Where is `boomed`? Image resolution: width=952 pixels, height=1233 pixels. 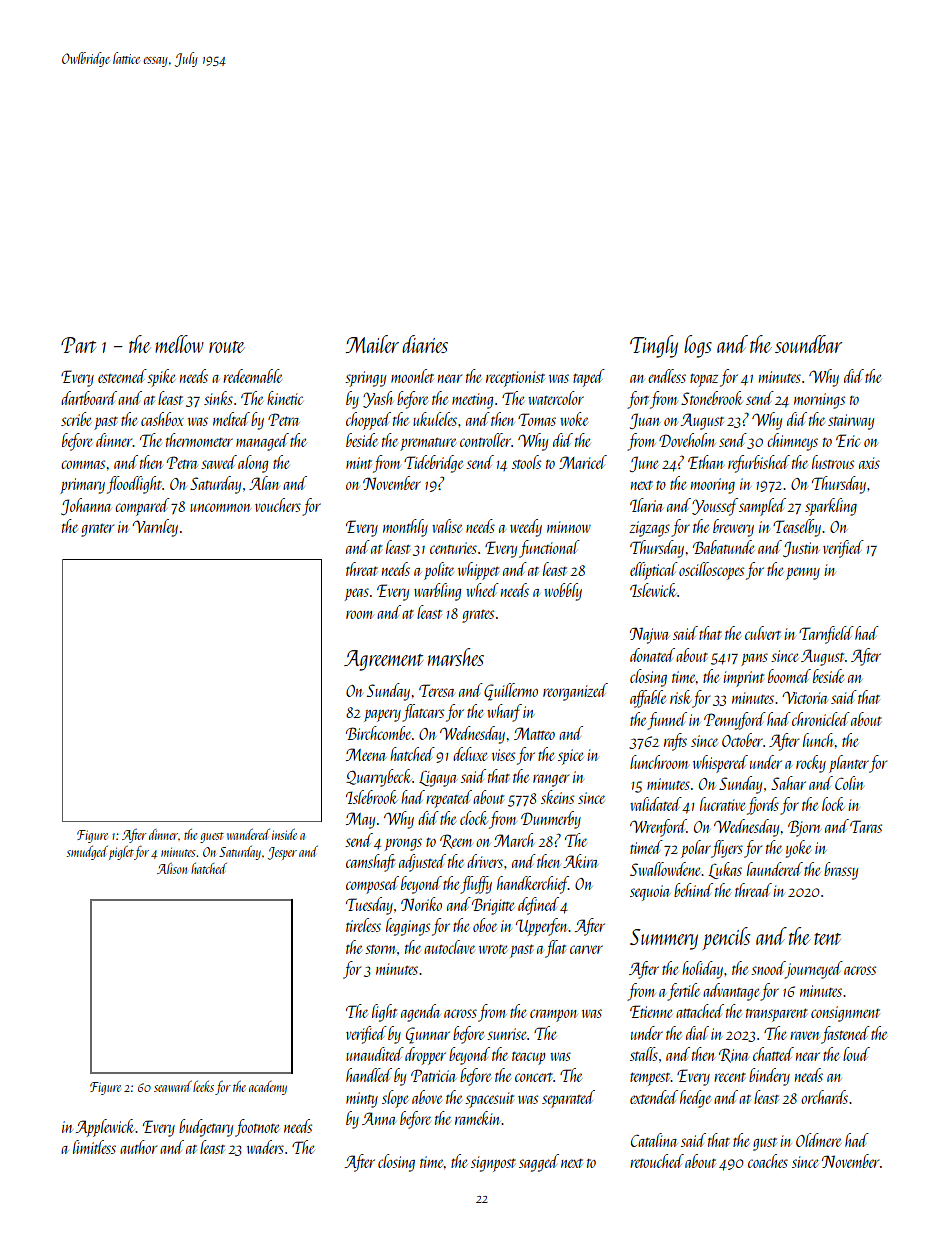
boomed is located at coordinates (789, 676).
